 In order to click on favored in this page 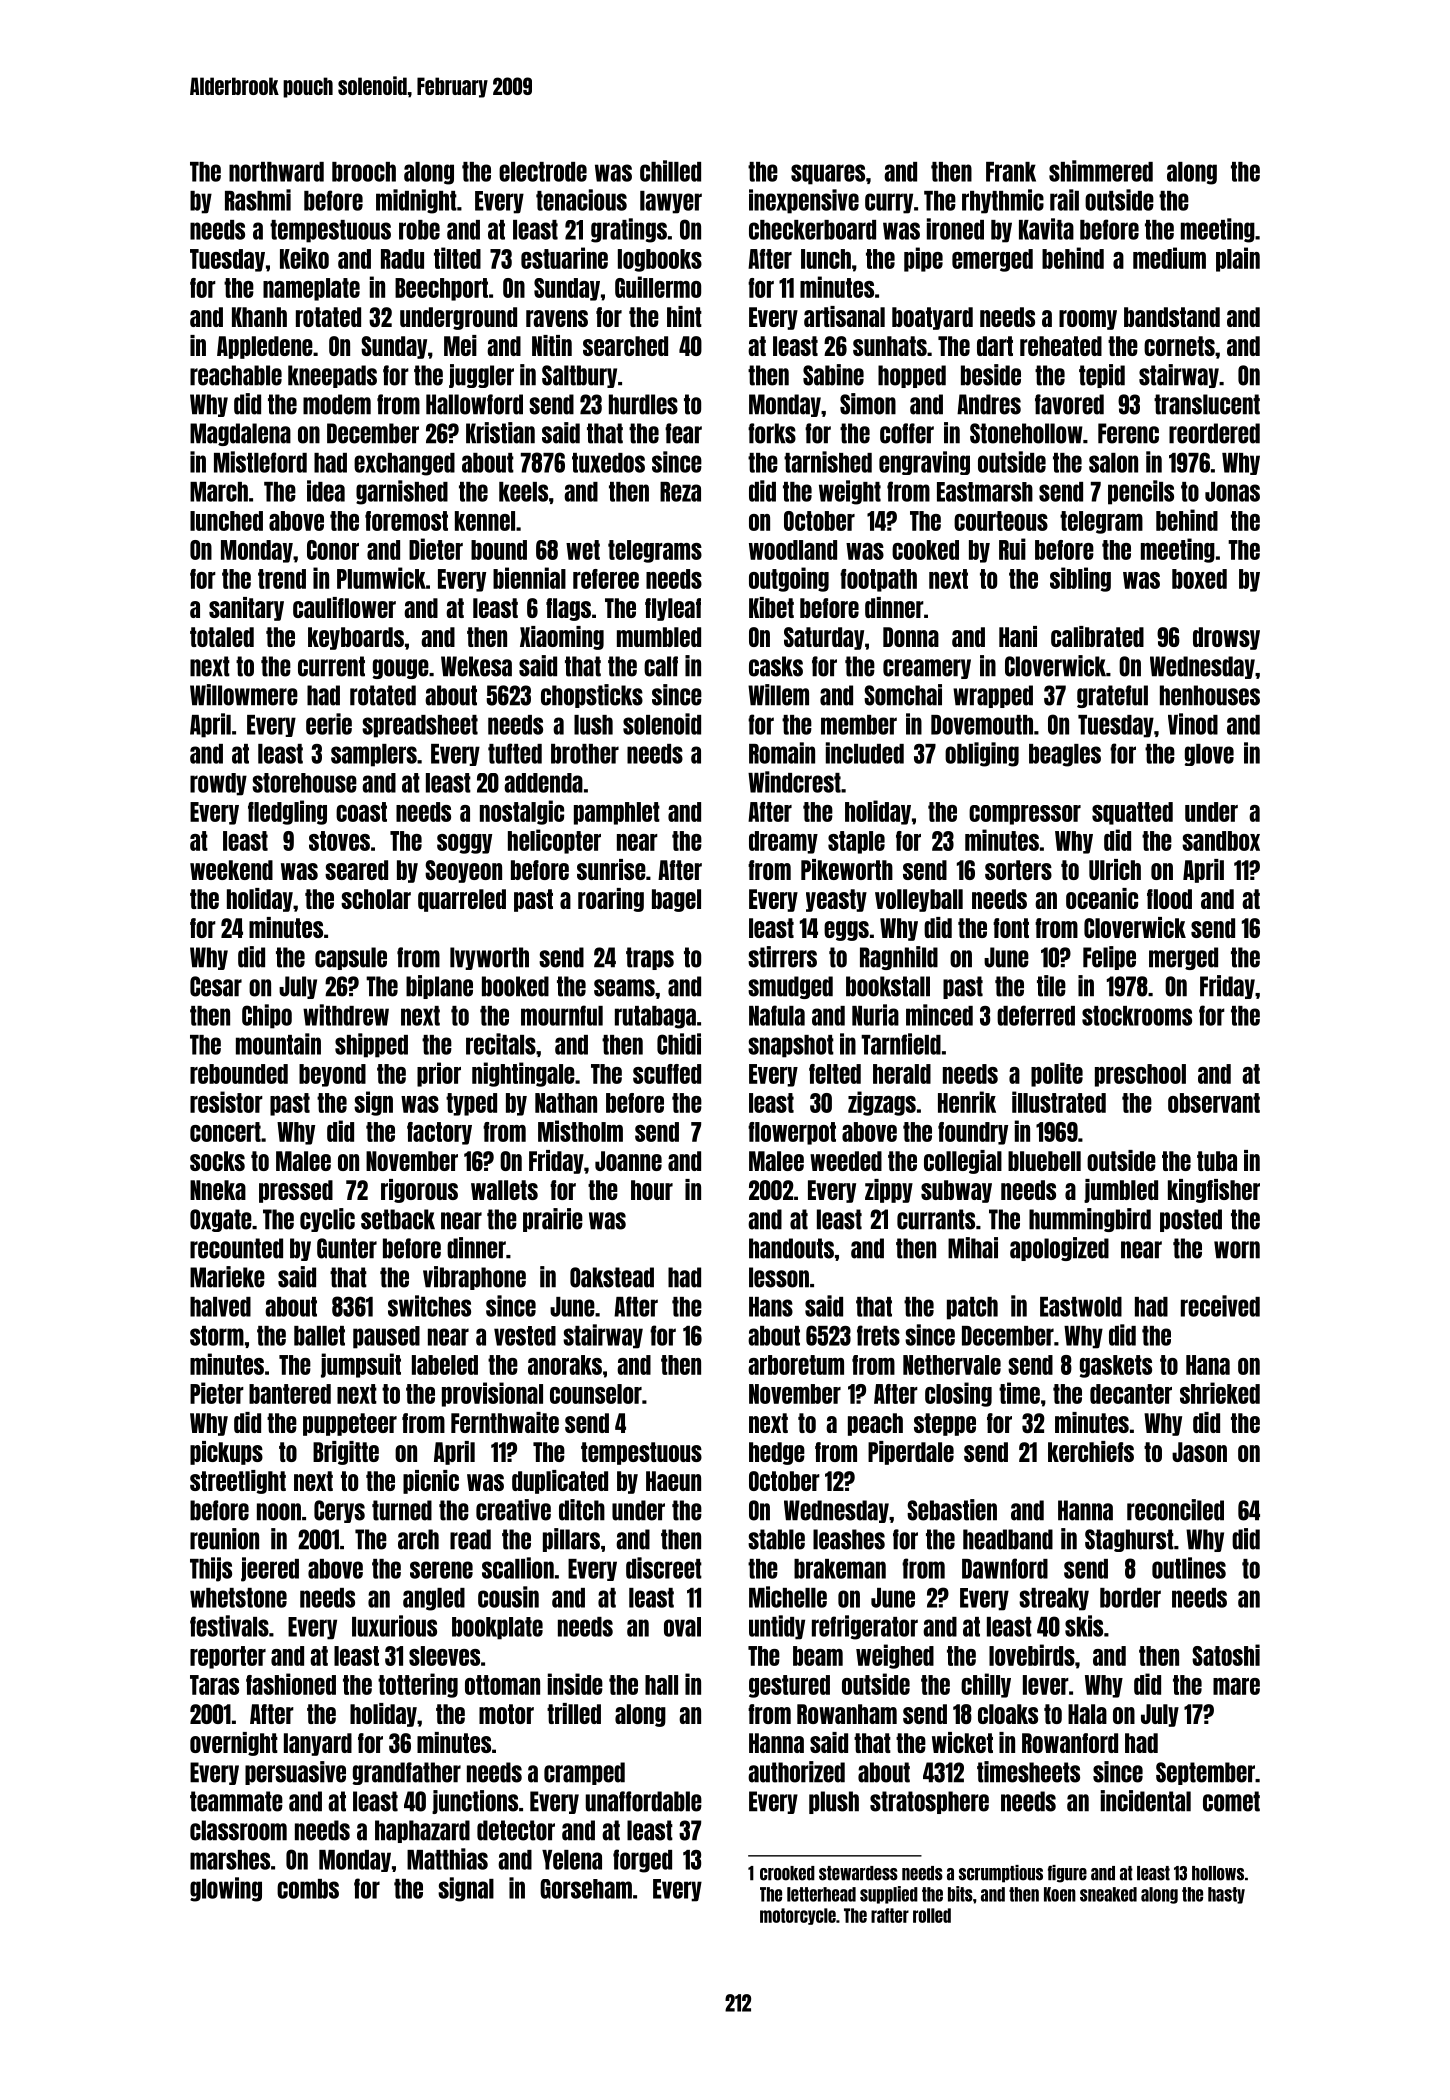, I will do `click(1069, 404)`.
